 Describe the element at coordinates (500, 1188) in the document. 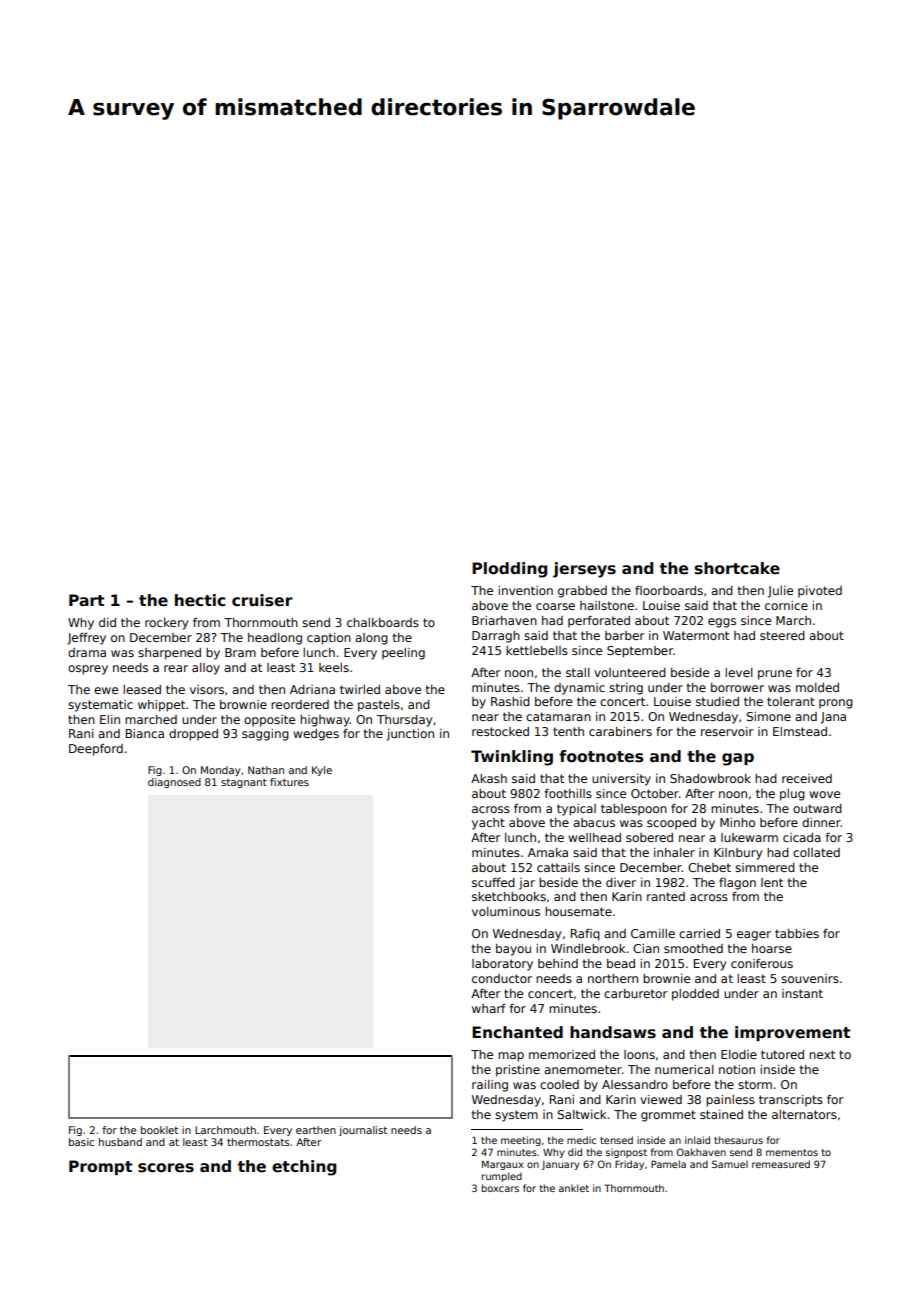

I see `boxcars` at that location.
